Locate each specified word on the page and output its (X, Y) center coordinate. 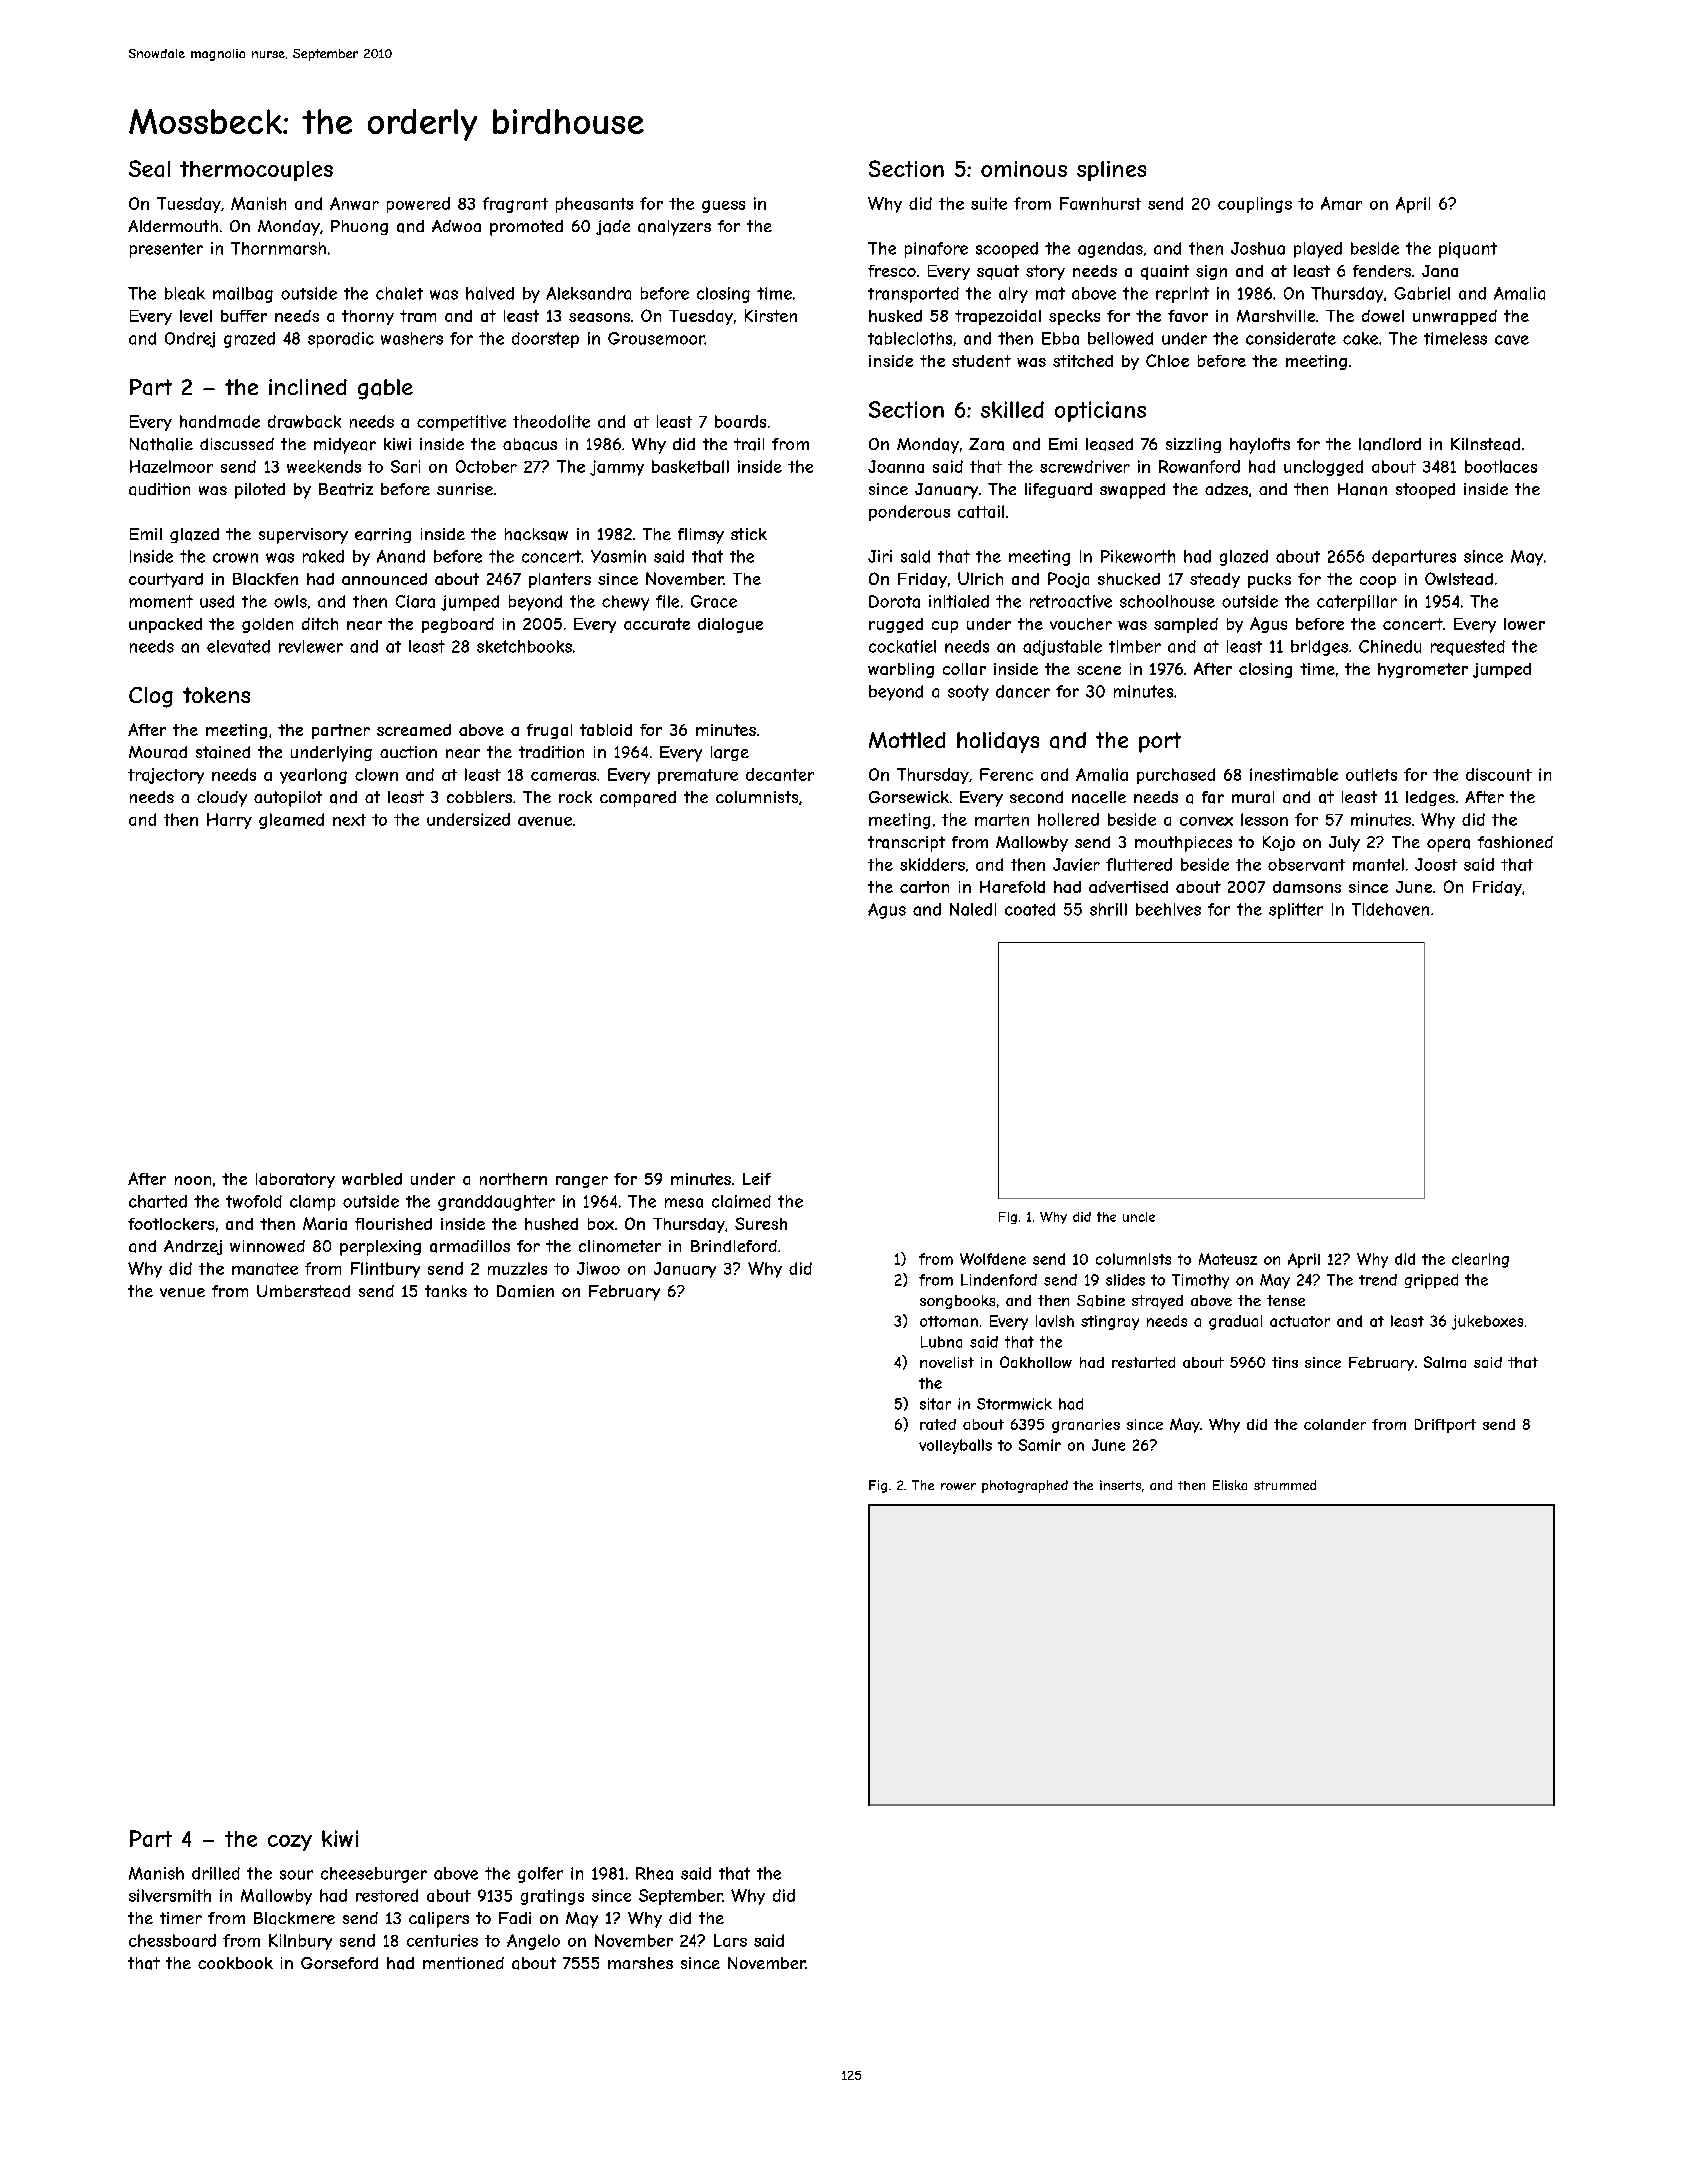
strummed (1285, 1485)
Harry (229, 821)
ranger (582, 1182)
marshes (640, 1963)
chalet (399, 293)
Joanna (896, 466)
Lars (730, 1940)
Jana (1440, 271)
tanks (446, 1291)
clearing (1480, 1260)
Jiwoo (598, 1268)
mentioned (463, 1963)
